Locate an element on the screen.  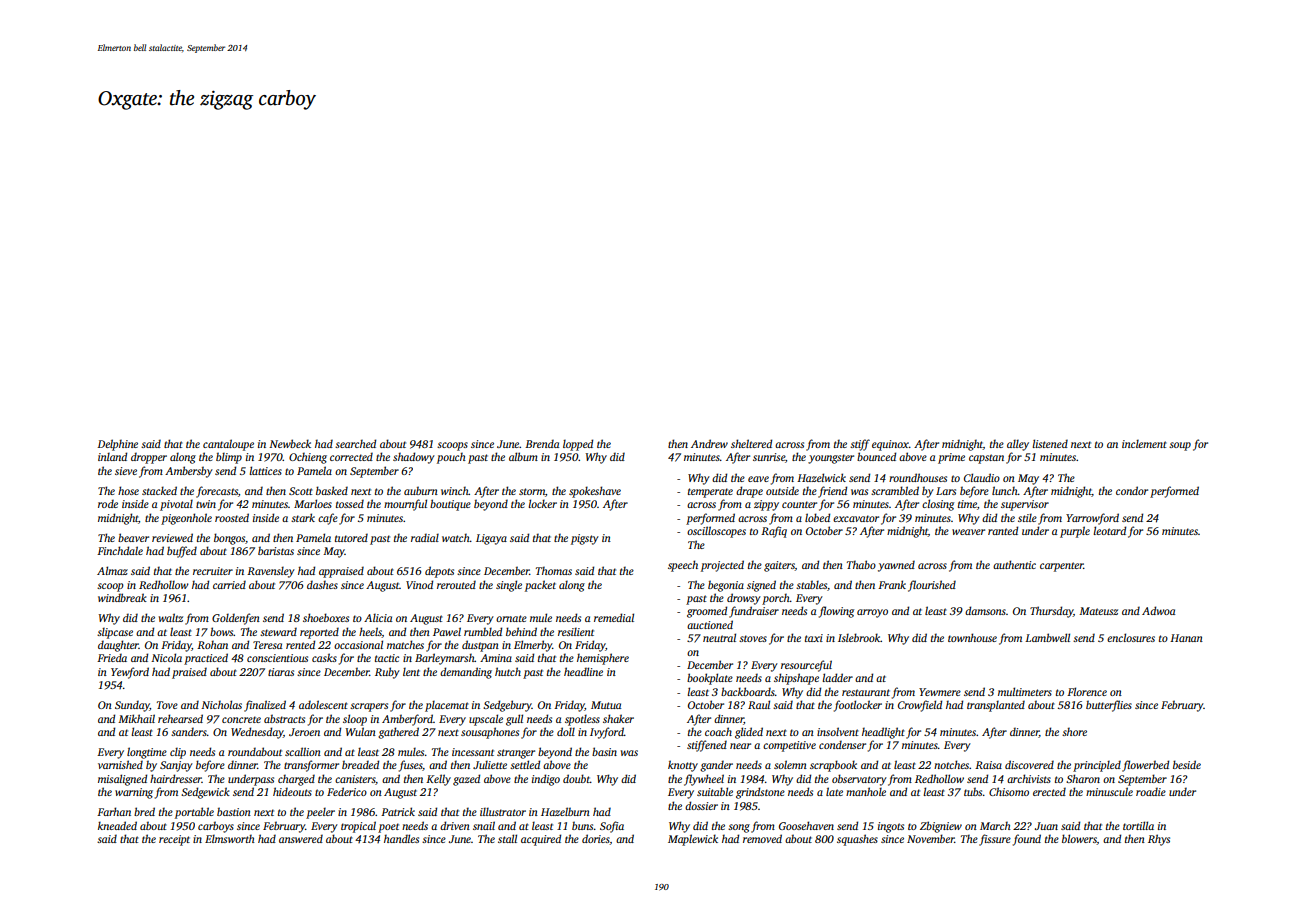
rode is located at coordinates (108, 503).
